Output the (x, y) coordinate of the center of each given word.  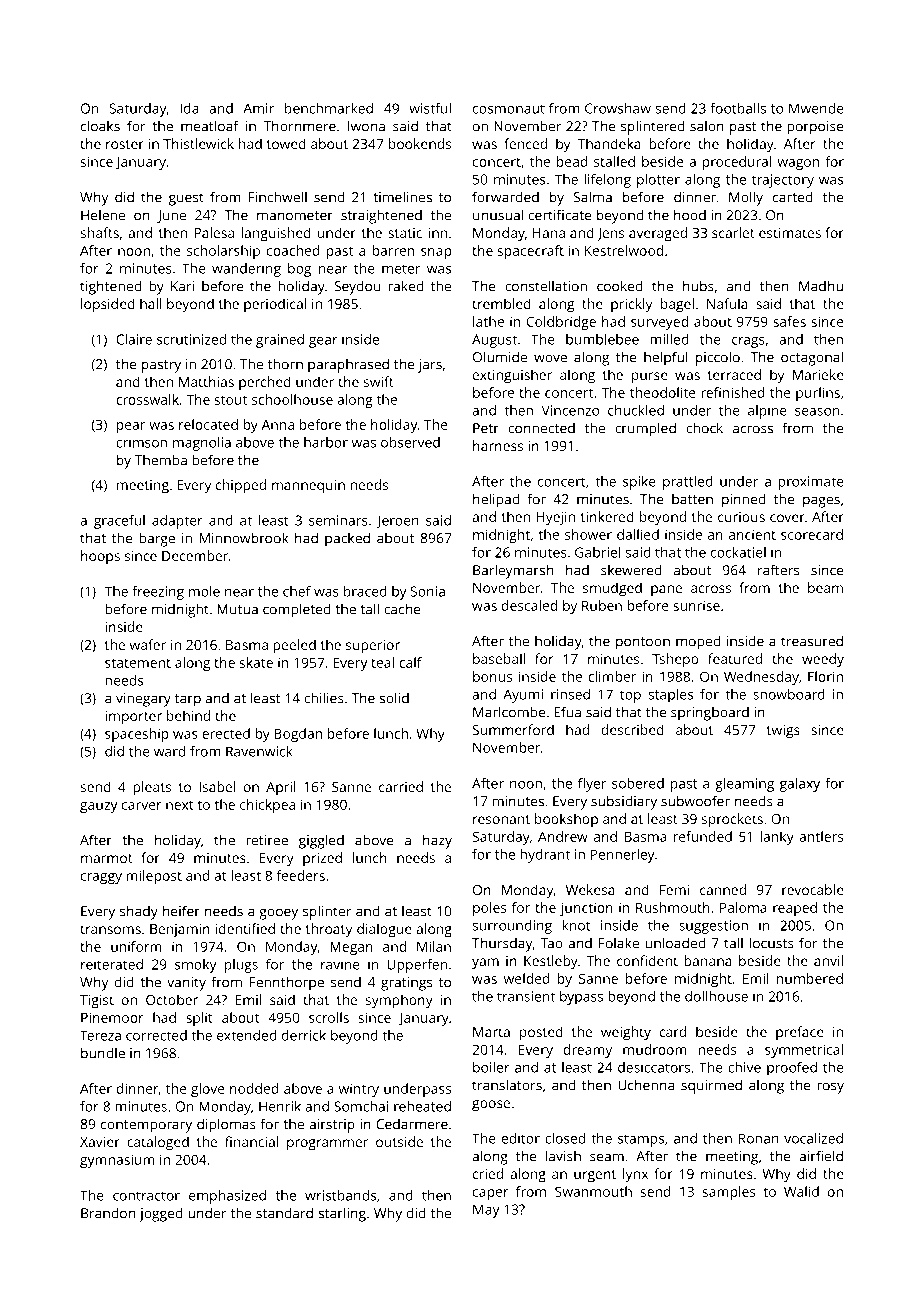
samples (729, 1193)
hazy (437, 841)
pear (131, 427)
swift (379, 381)
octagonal (812, 358)
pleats (152, 788)
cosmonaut (509, 109)
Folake (619, 943)
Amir (258, 108)
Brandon (108, 1213)
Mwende (816, 108)
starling (342, 1214)
